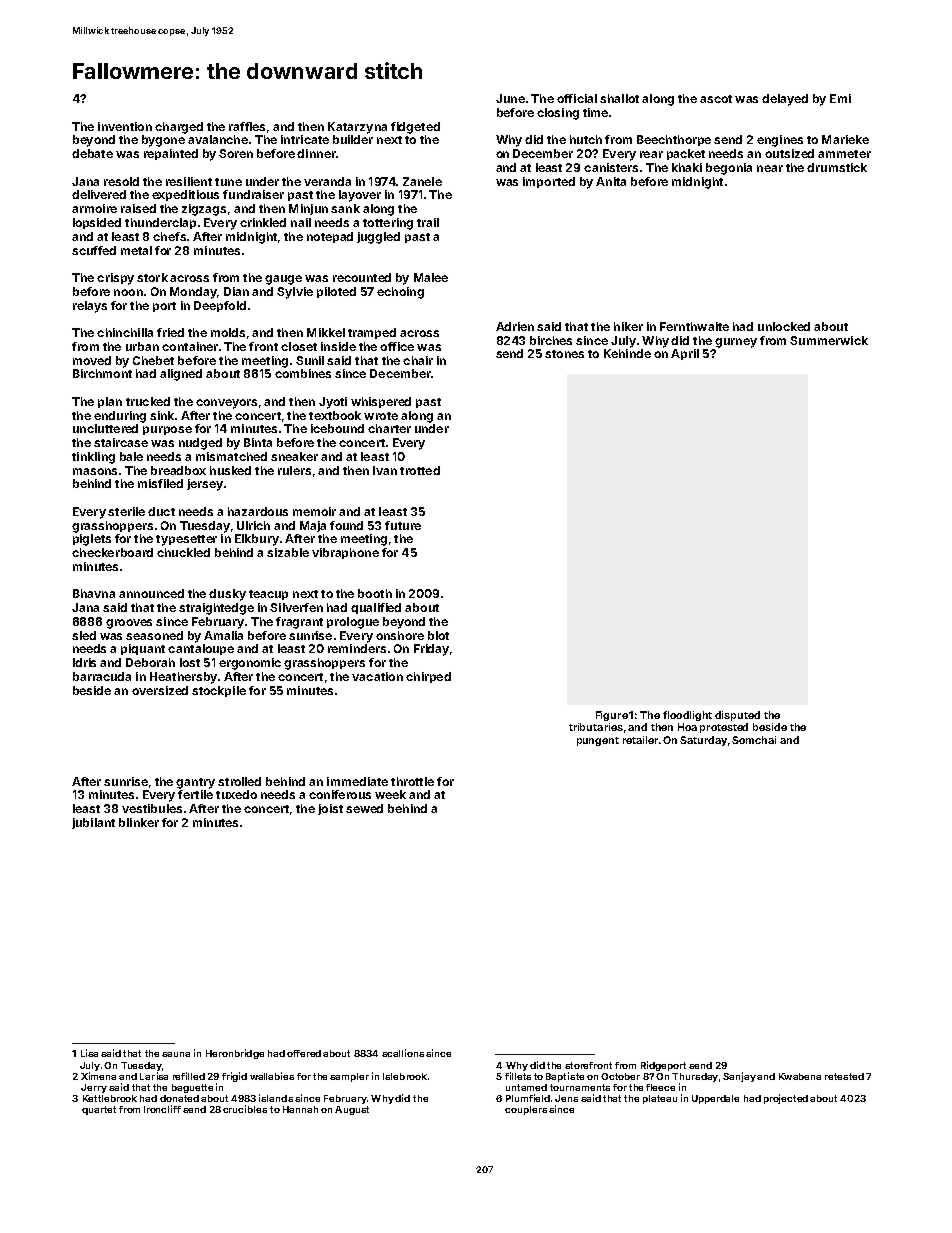  What do you see at coordinates (89, 1053) in the screenshot?
I see `Lisa` at bounding box center [89, 1053].
